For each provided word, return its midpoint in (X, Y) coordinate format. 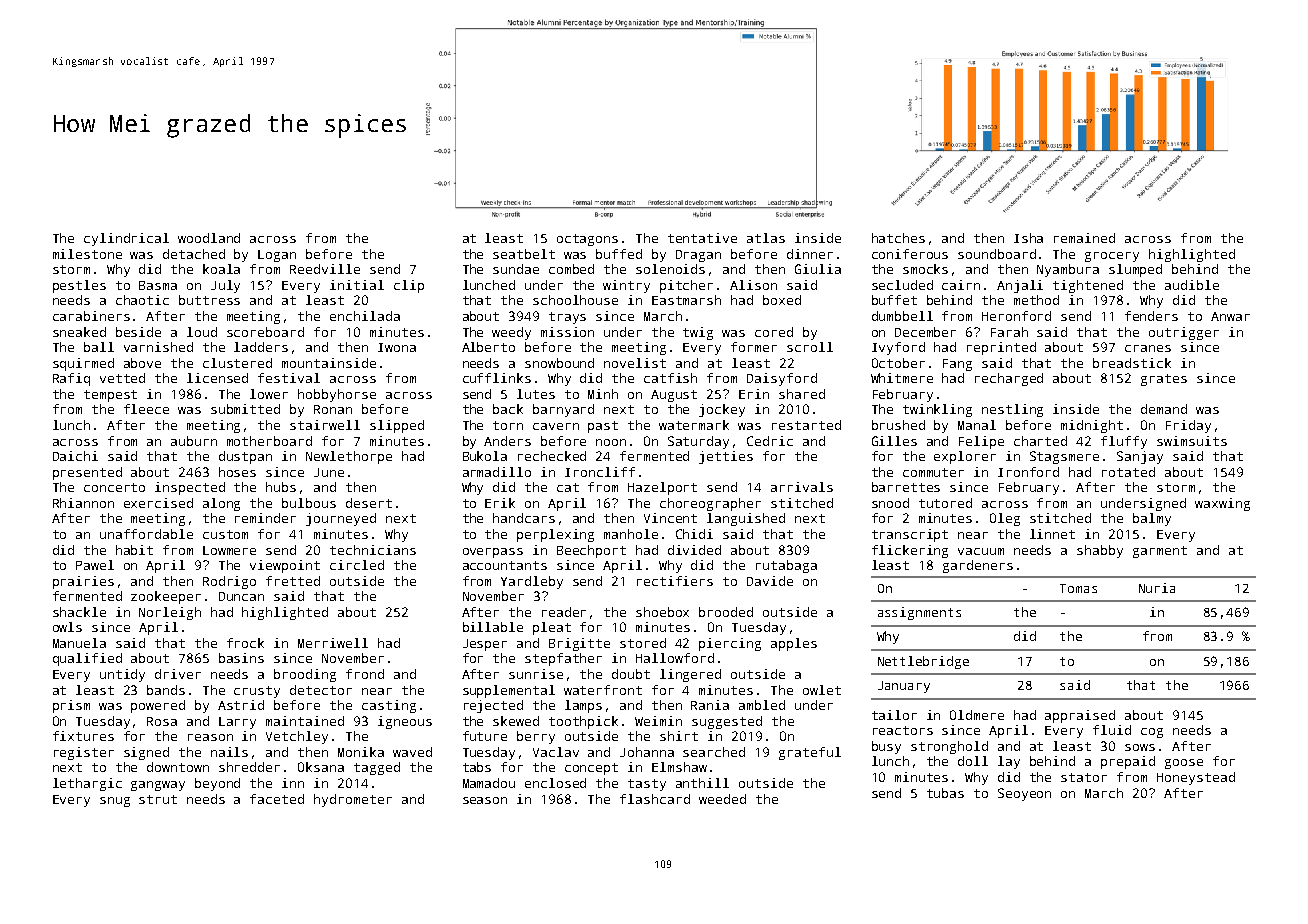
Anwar (1230, 316)
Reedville (325, 269)
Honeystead (1196, 778)
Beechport (591, 551)
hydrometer (353, 800)
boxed (782, 300)
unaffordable (146, 534)
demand (1164, 409)
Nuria (1157, 588)
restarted (806, 425)
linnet (1052, 534)
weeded (722, 799)
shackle (79, 612)
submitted (245, 409)
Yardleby (532, 582)
